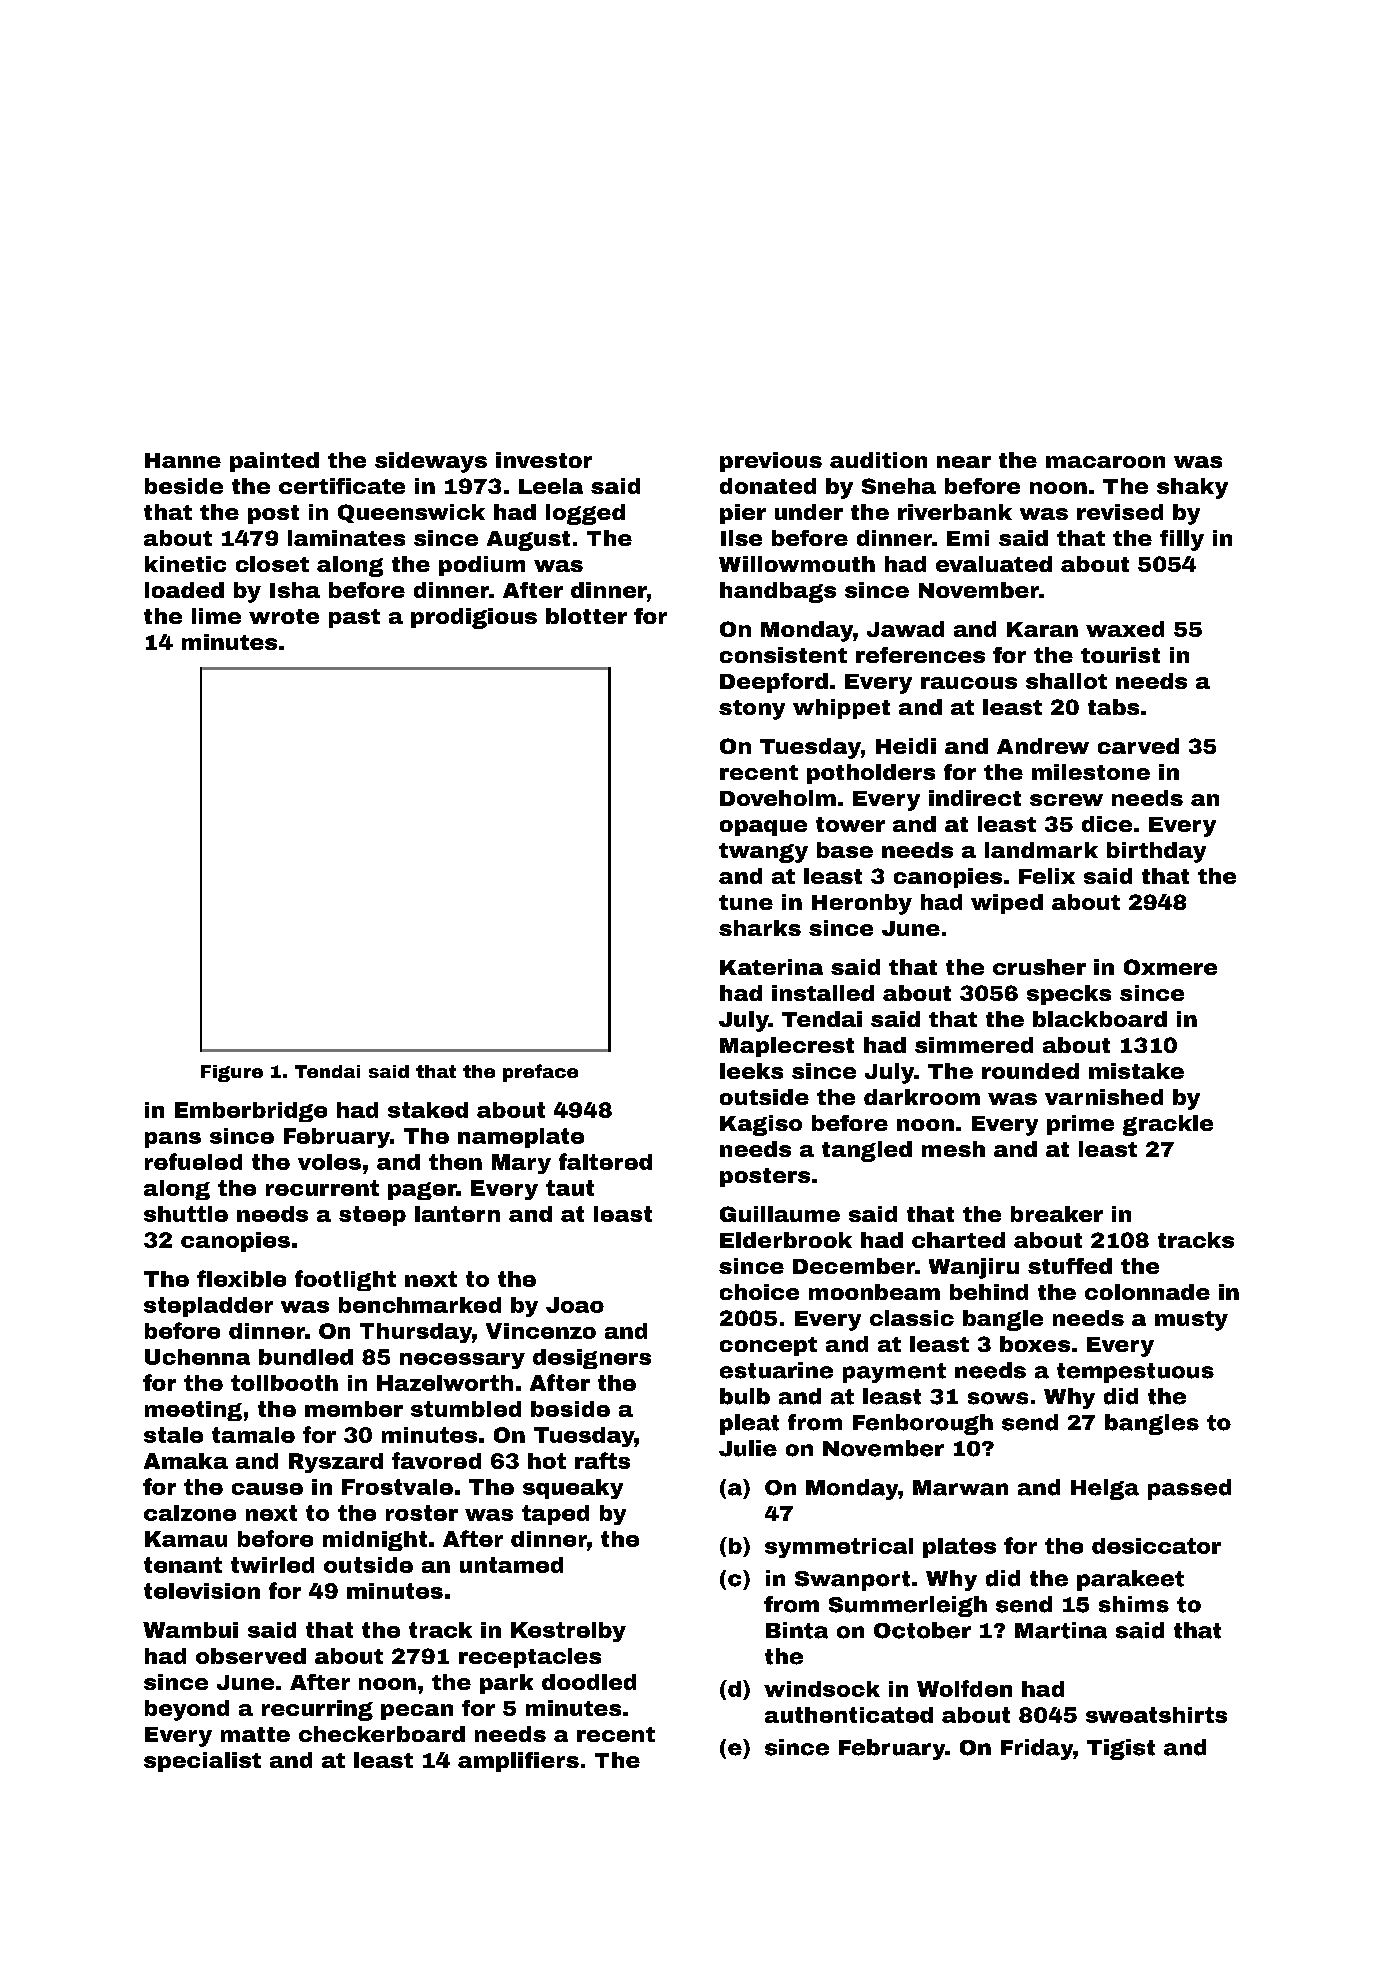 The width and height of the document is (1386, 1969). Describe the element at coordinates (317, 1710) in the document. I see `recurring` at that location.
